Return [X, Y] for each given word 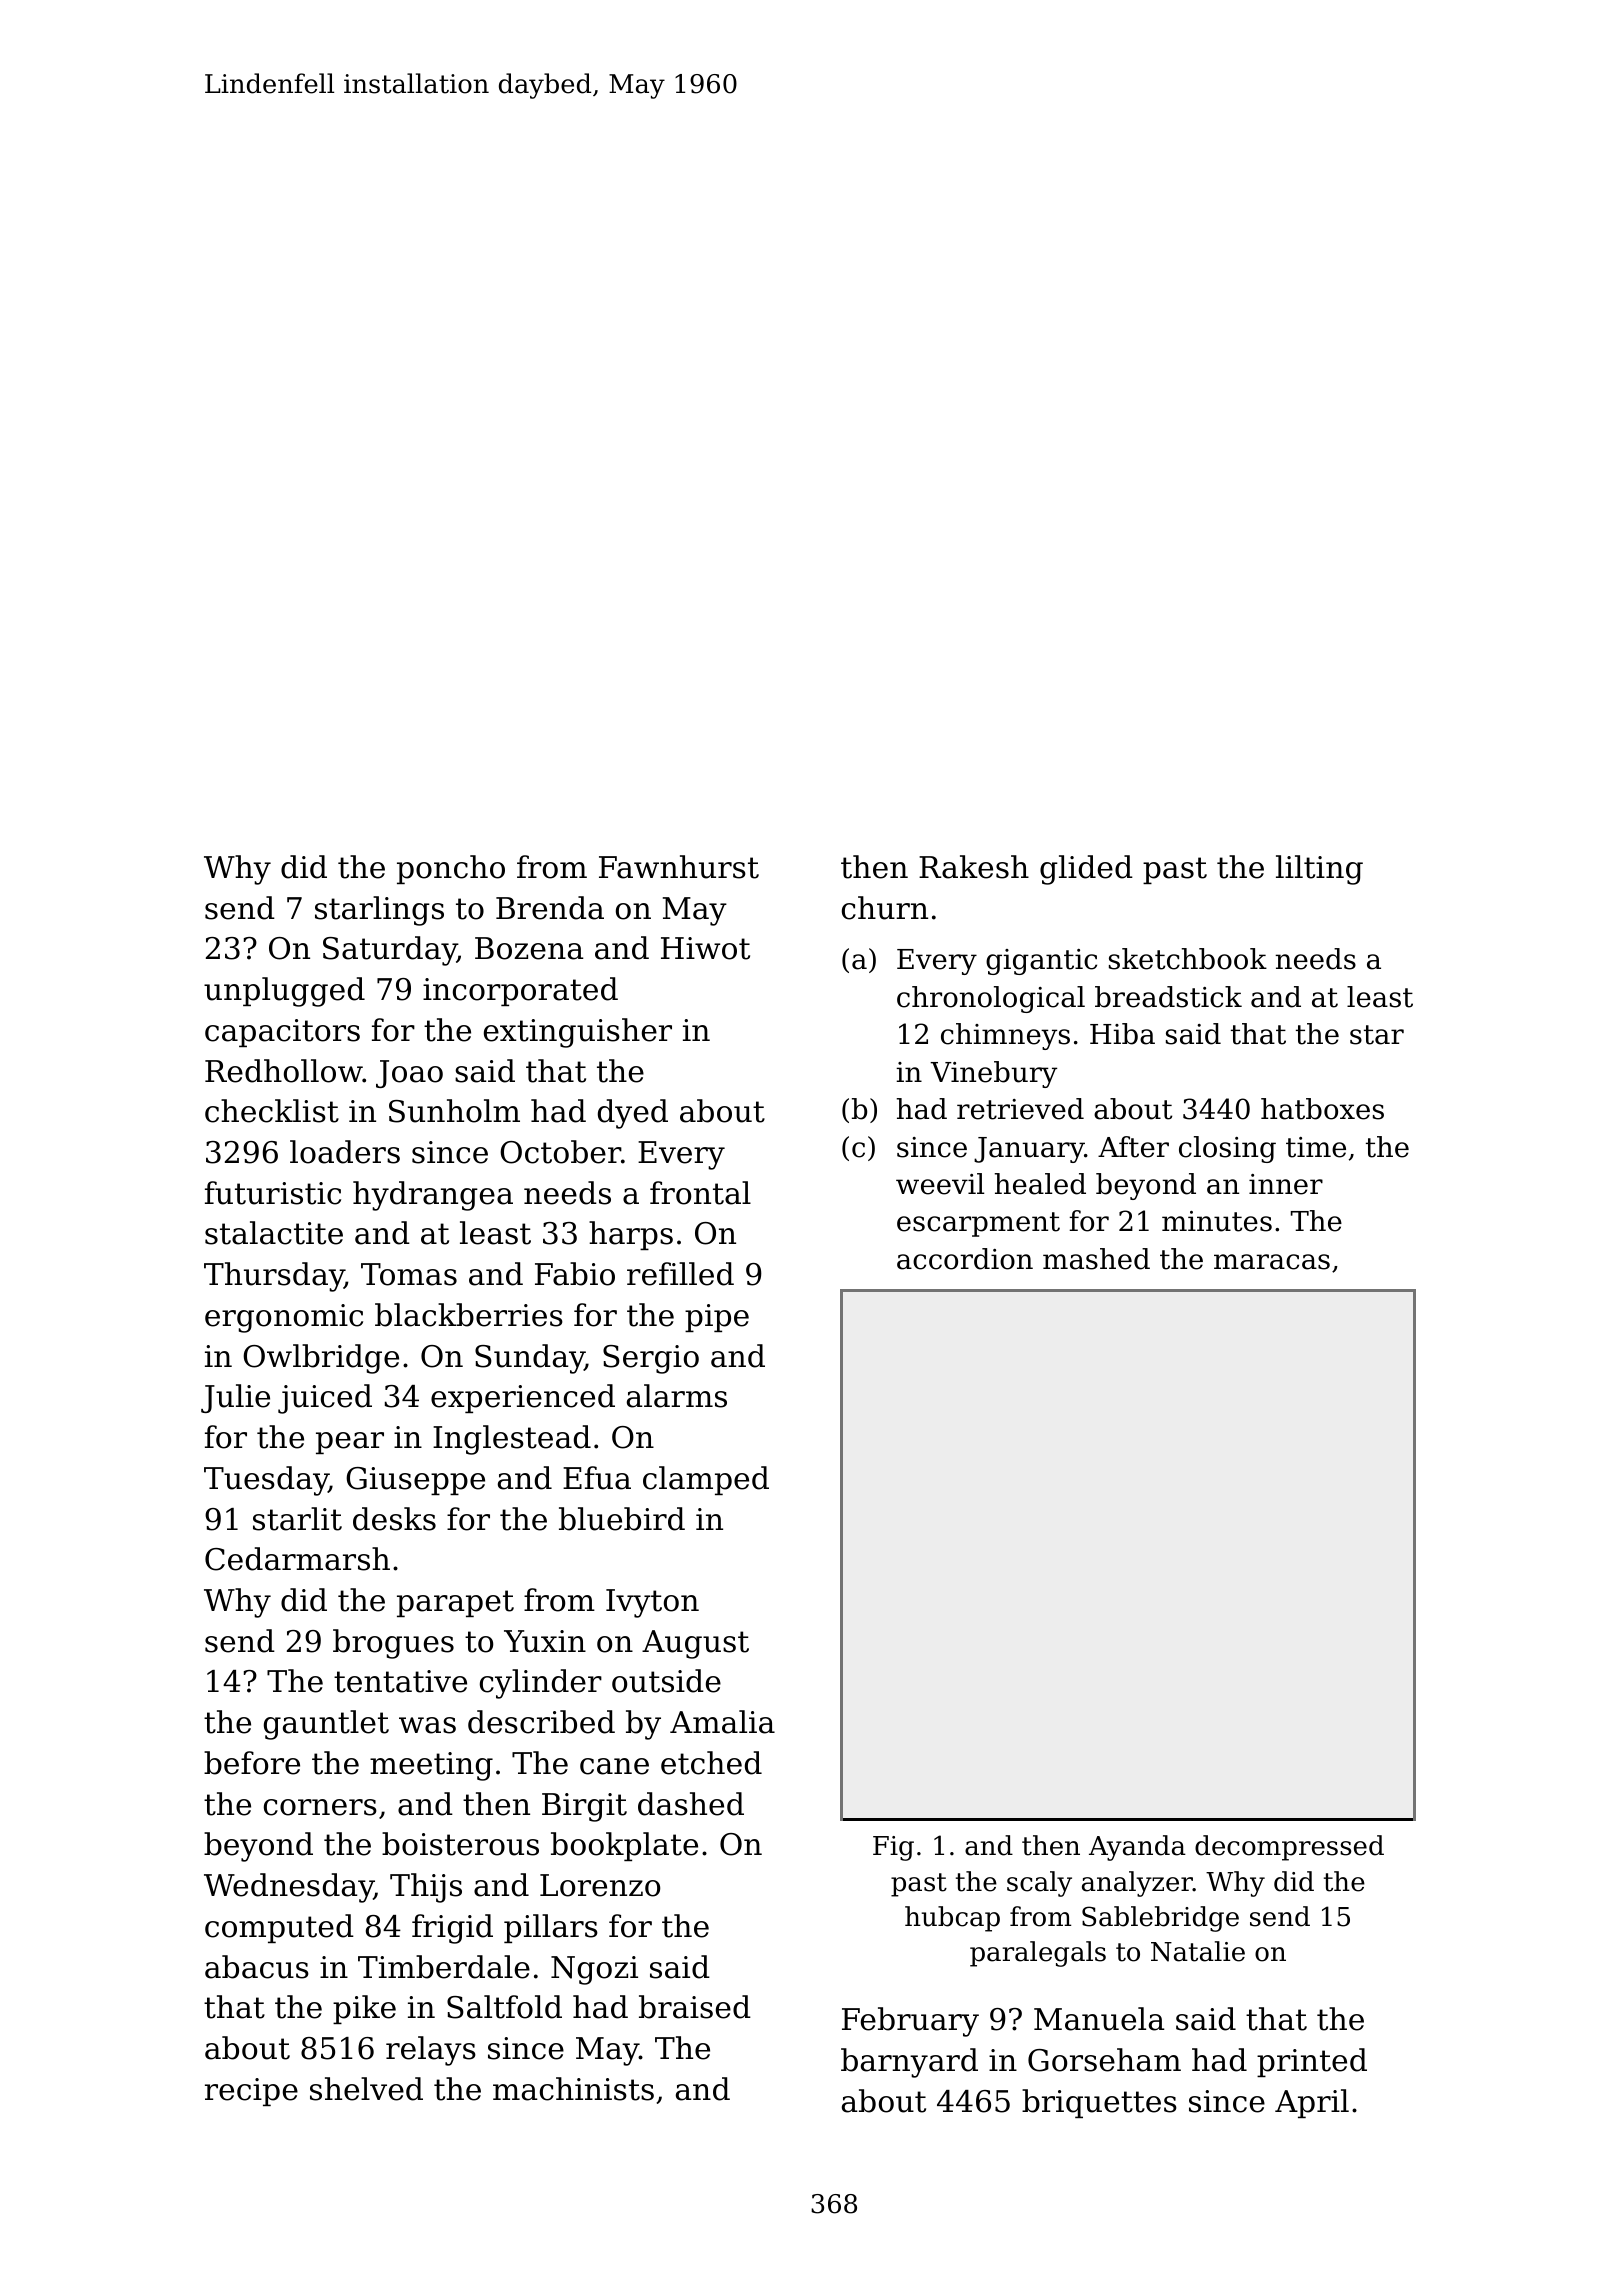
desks [394, 1519]
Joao [409, 1074]
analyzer [1137, 1884]
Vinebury [993, 1074]
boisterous [460, 1844]
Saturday [390, 951]
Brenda [550, 908]
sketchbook [1188, 959]
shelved [366, 2089]
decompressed [1289, 1848]
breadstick [1168, 997]
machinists [573, 2089]
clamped [706, 1480]
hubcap [952, 1919]
